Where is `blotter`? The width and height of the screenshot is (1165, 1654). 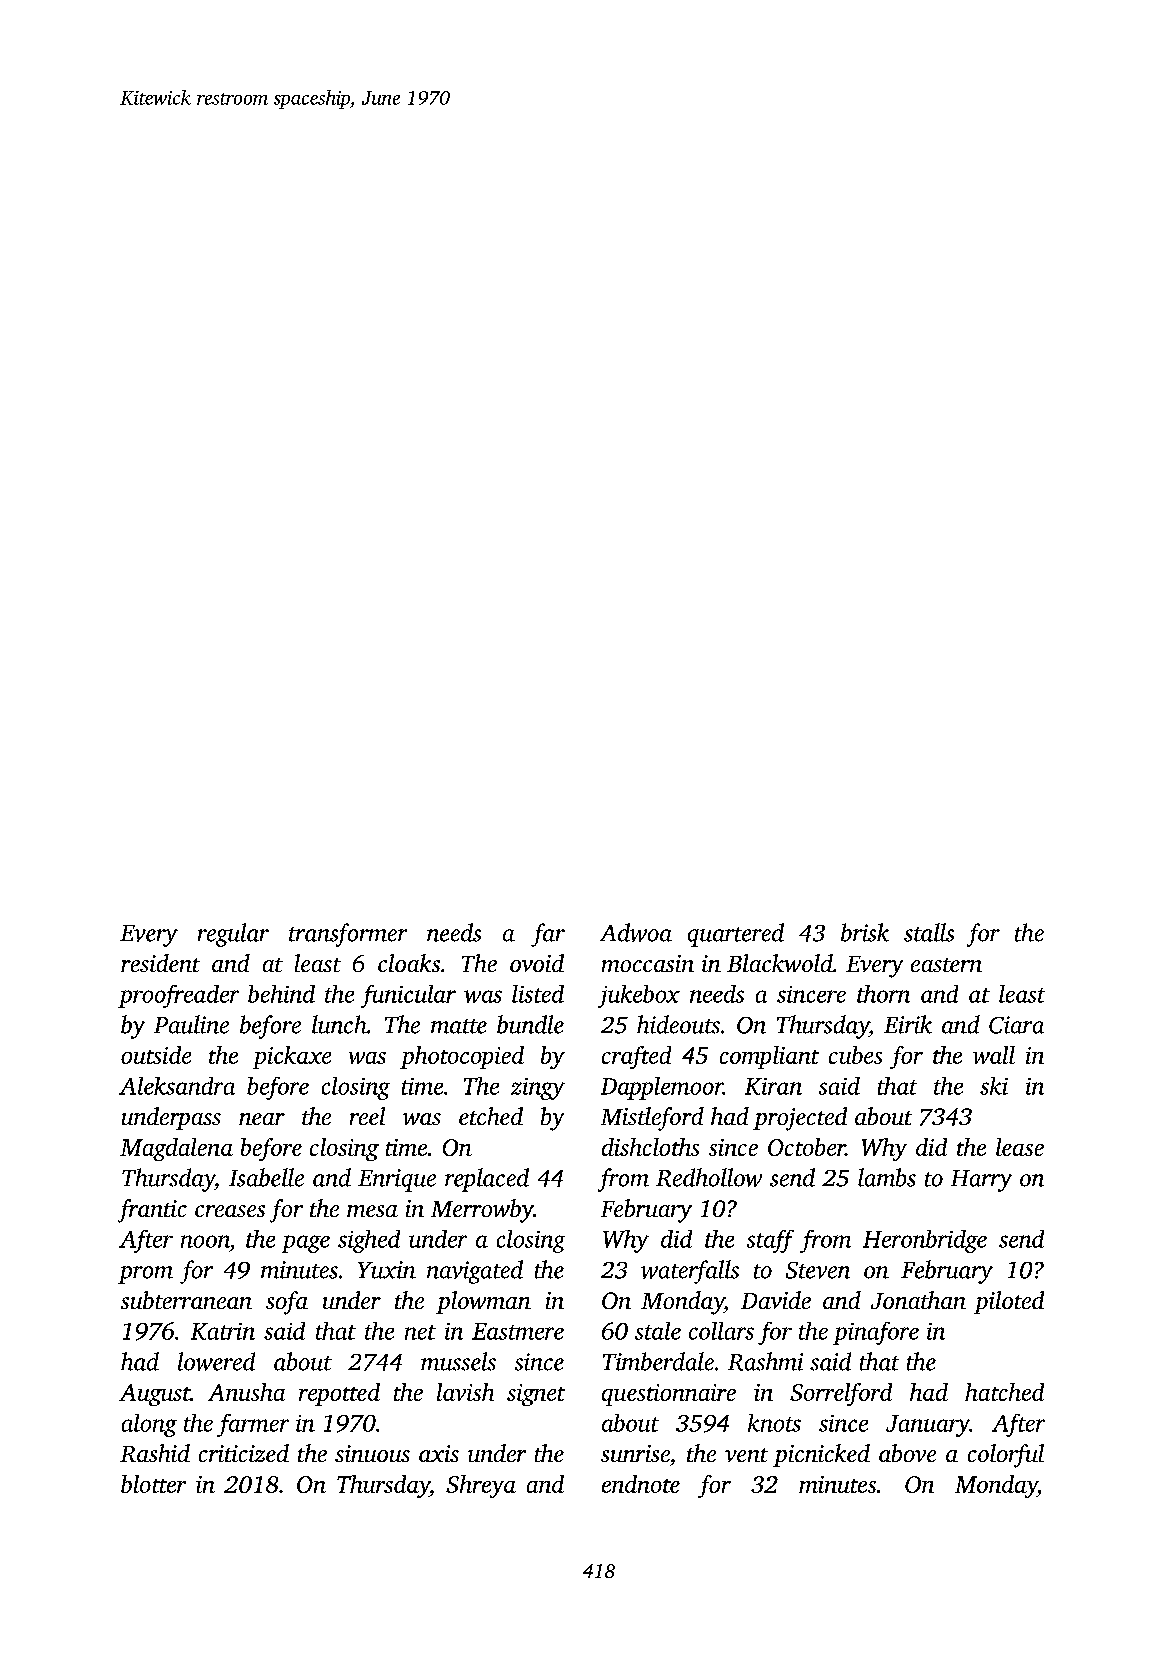 blotter is located at coordinates (153, 1484).
